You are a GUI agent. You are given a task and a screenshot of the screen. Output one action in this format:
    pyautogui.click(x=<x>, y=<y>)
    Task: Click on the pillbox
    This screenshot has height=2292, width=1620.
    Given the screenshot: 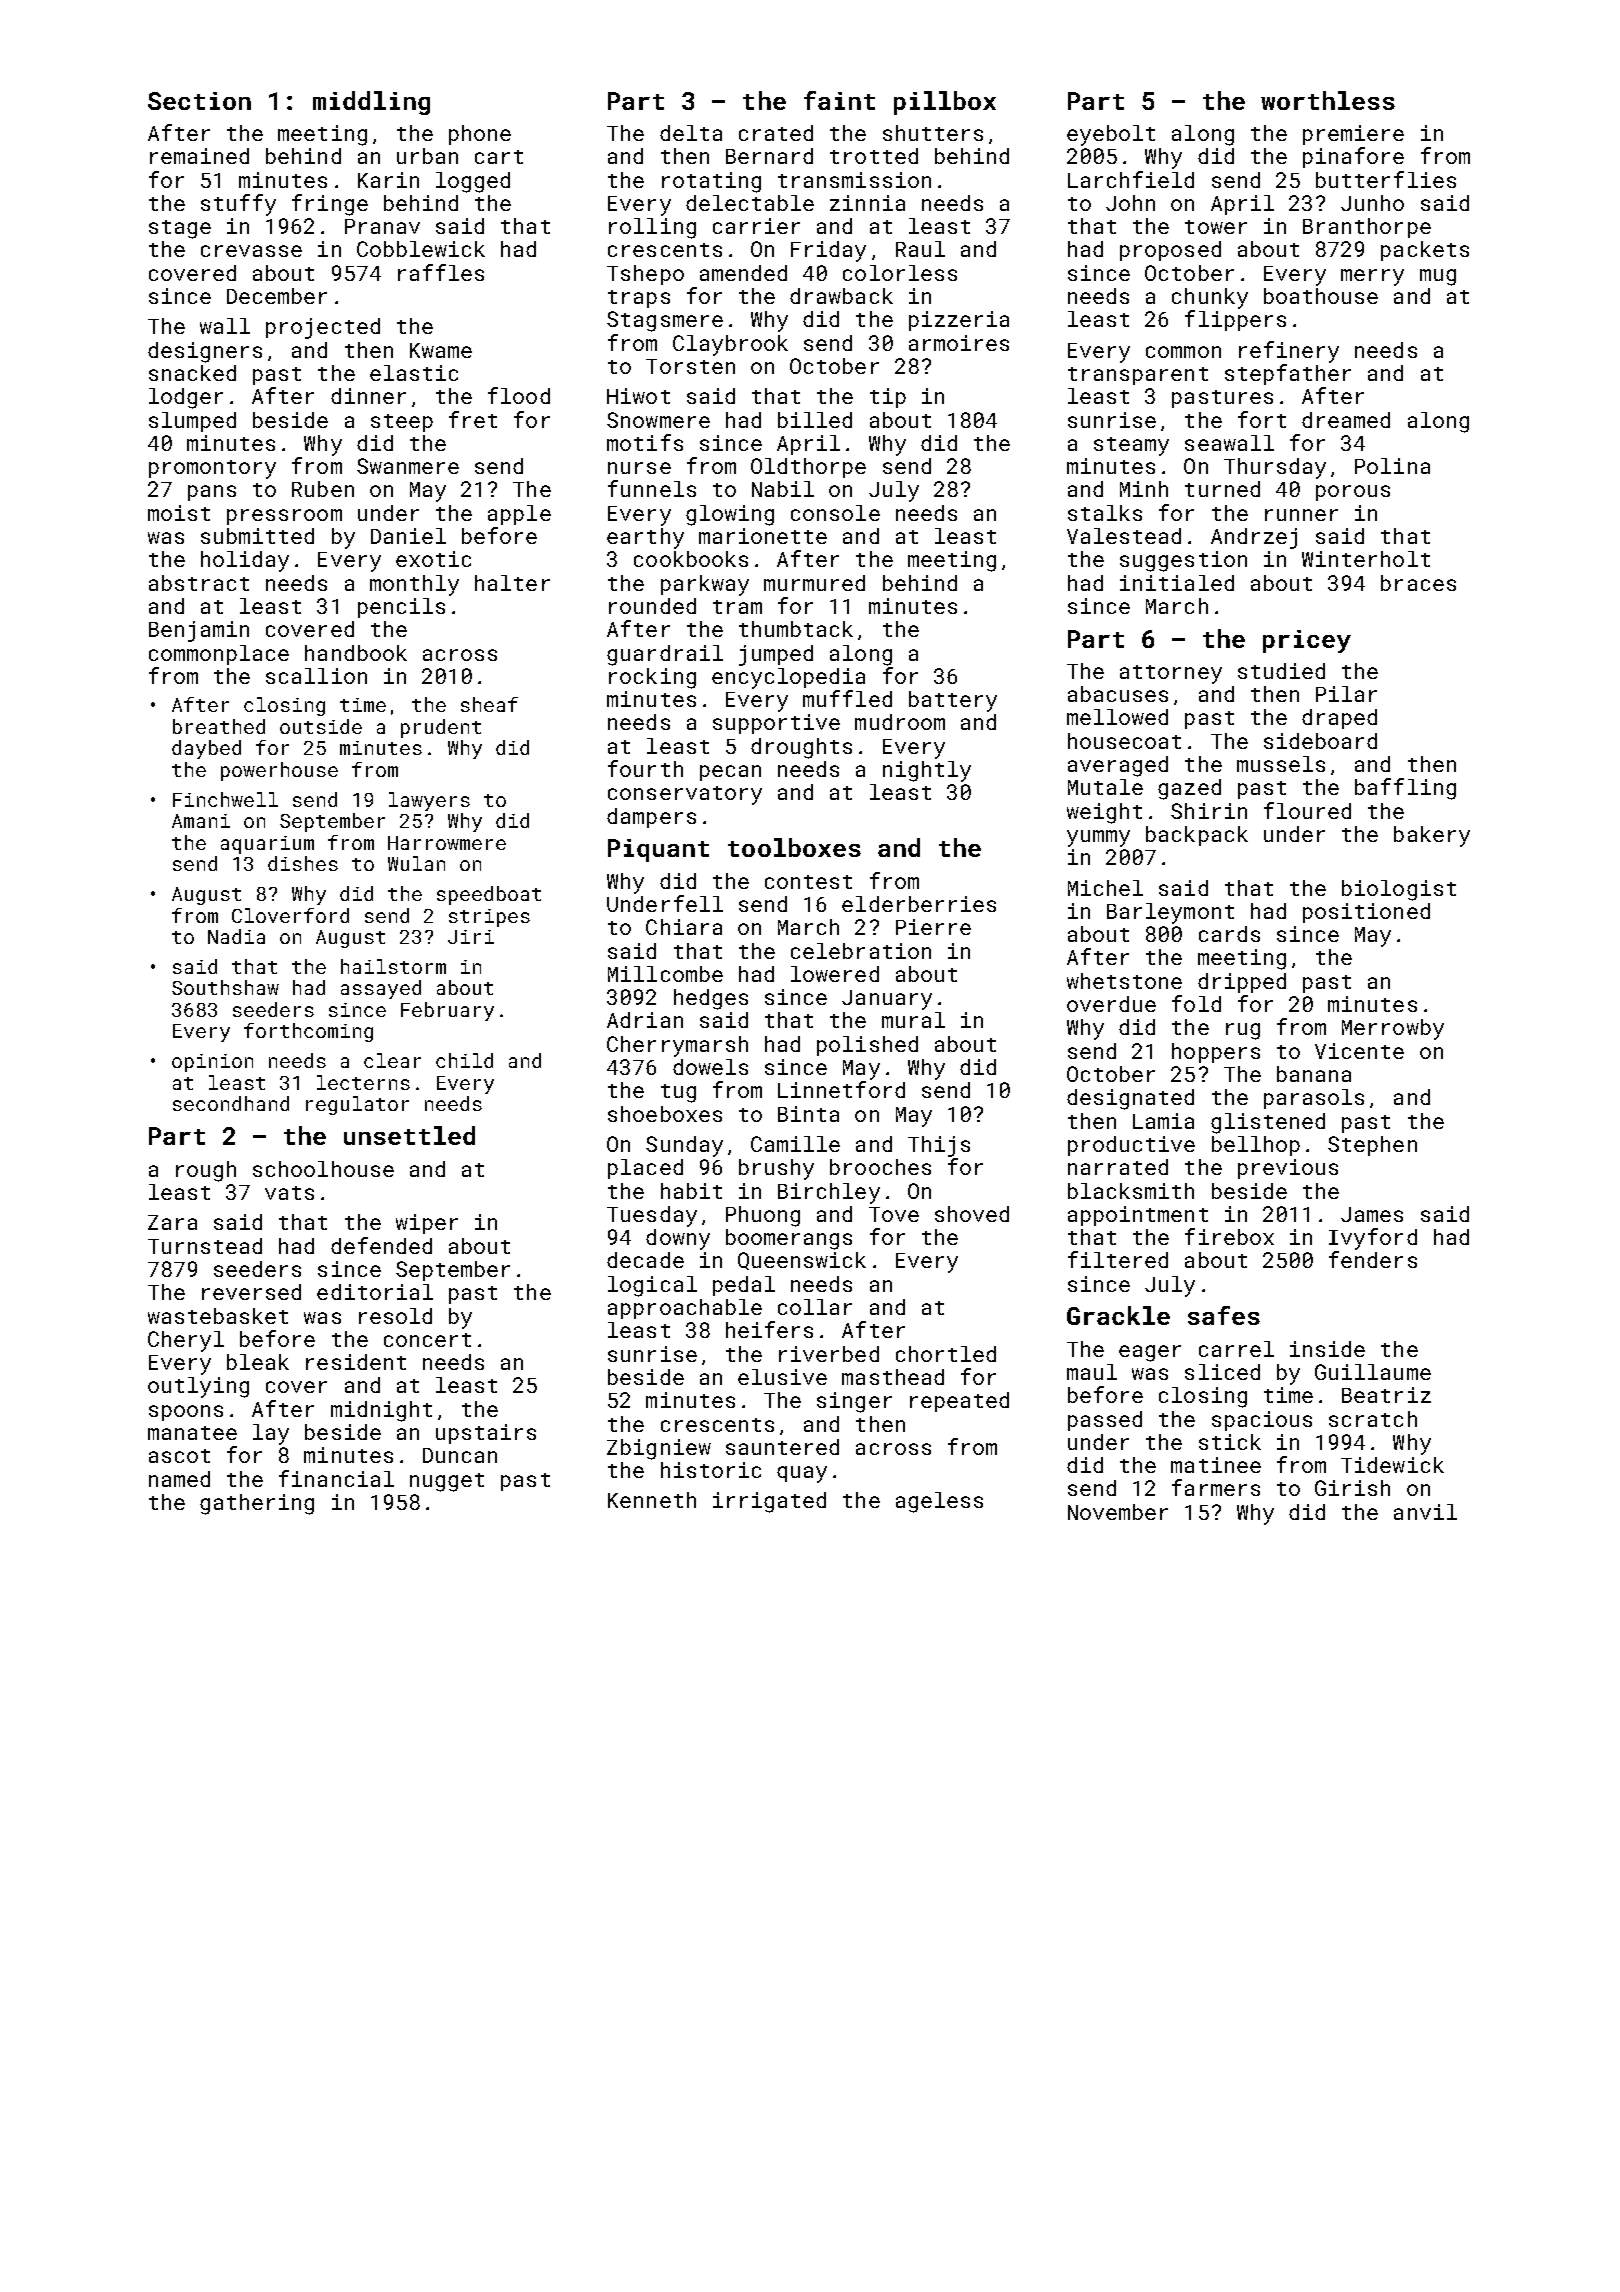 What is the action you would take?
    pyautogui.click(x=945, y=103)
